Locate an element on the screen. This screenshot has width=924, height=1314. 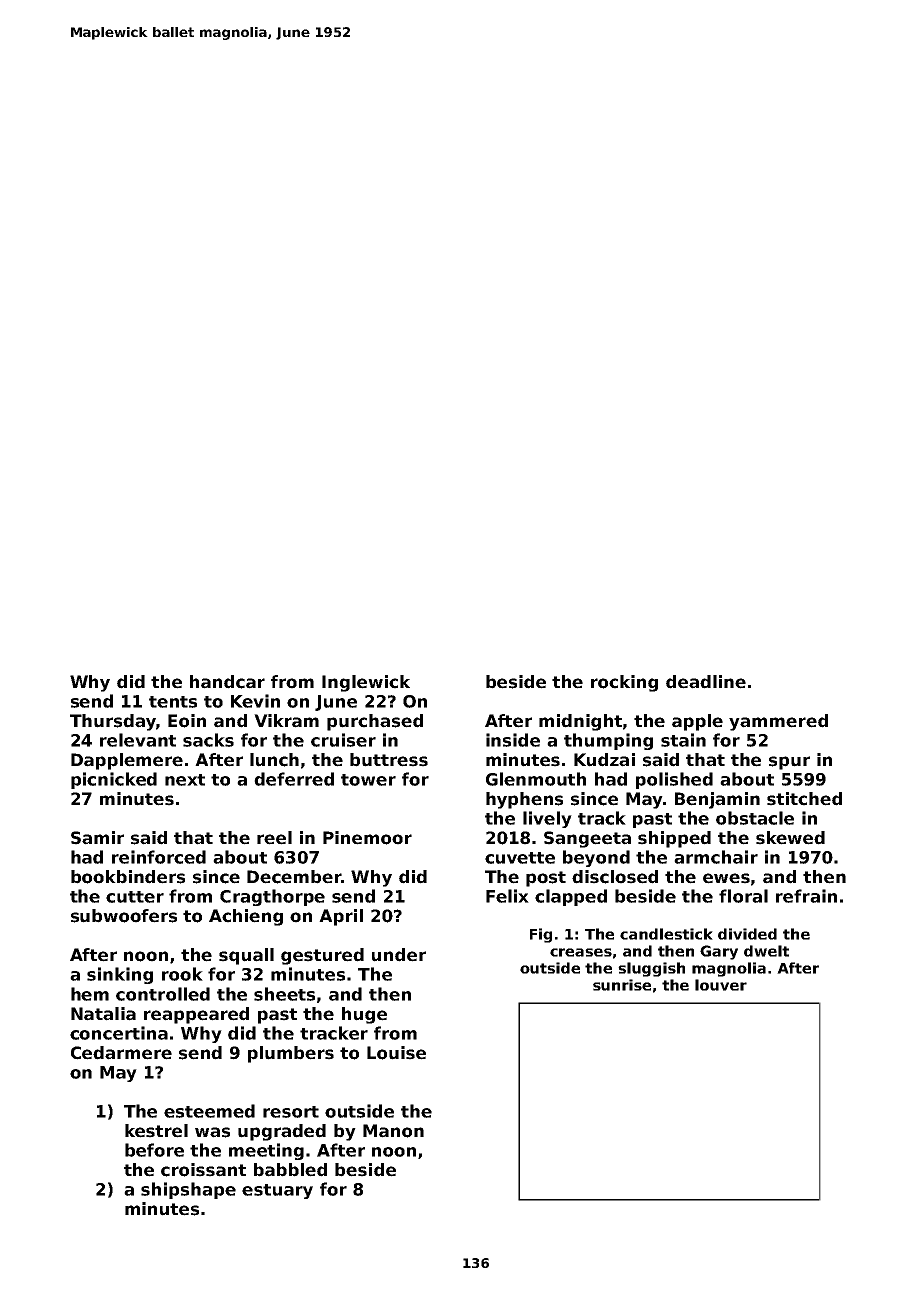
skewed is located at coordinates (790, 838).
